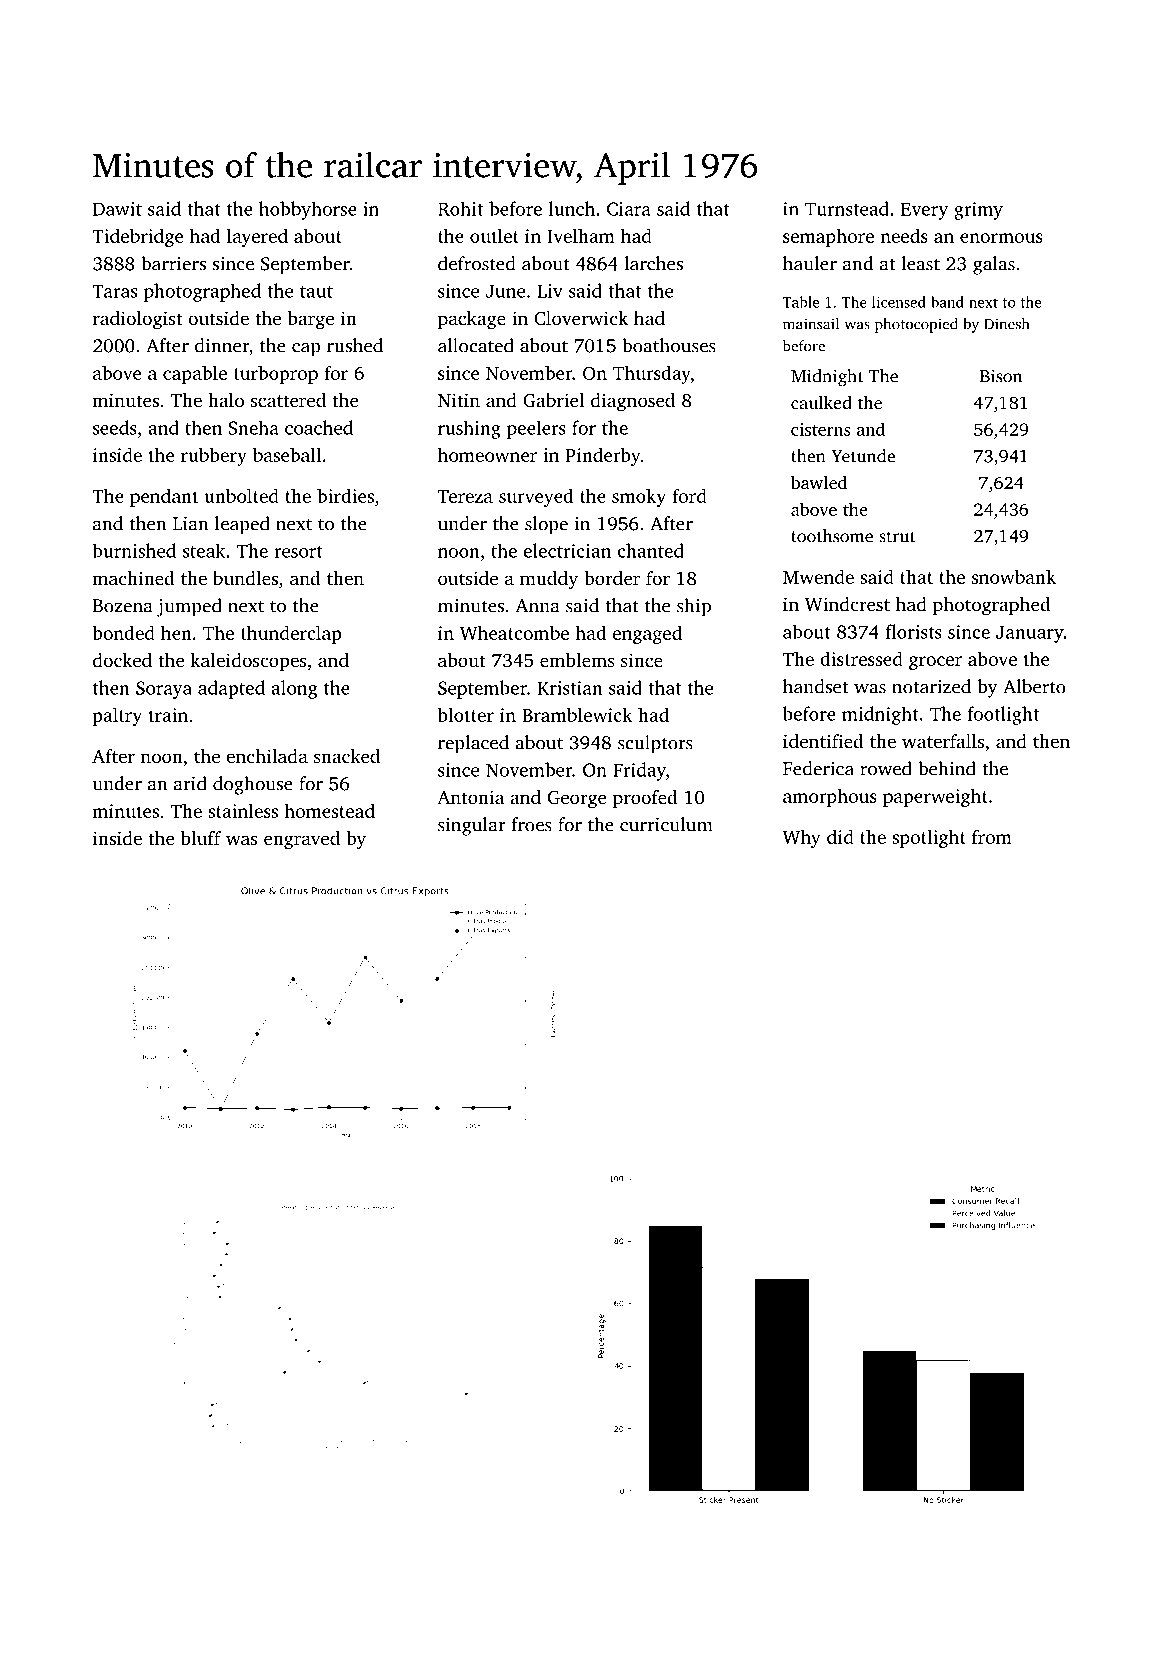 Image resolution: width=1169 pixels, height=1653 pixels. Describe the element at coordinates (802, 838) in the screenshot. I see `Why` at that location.
